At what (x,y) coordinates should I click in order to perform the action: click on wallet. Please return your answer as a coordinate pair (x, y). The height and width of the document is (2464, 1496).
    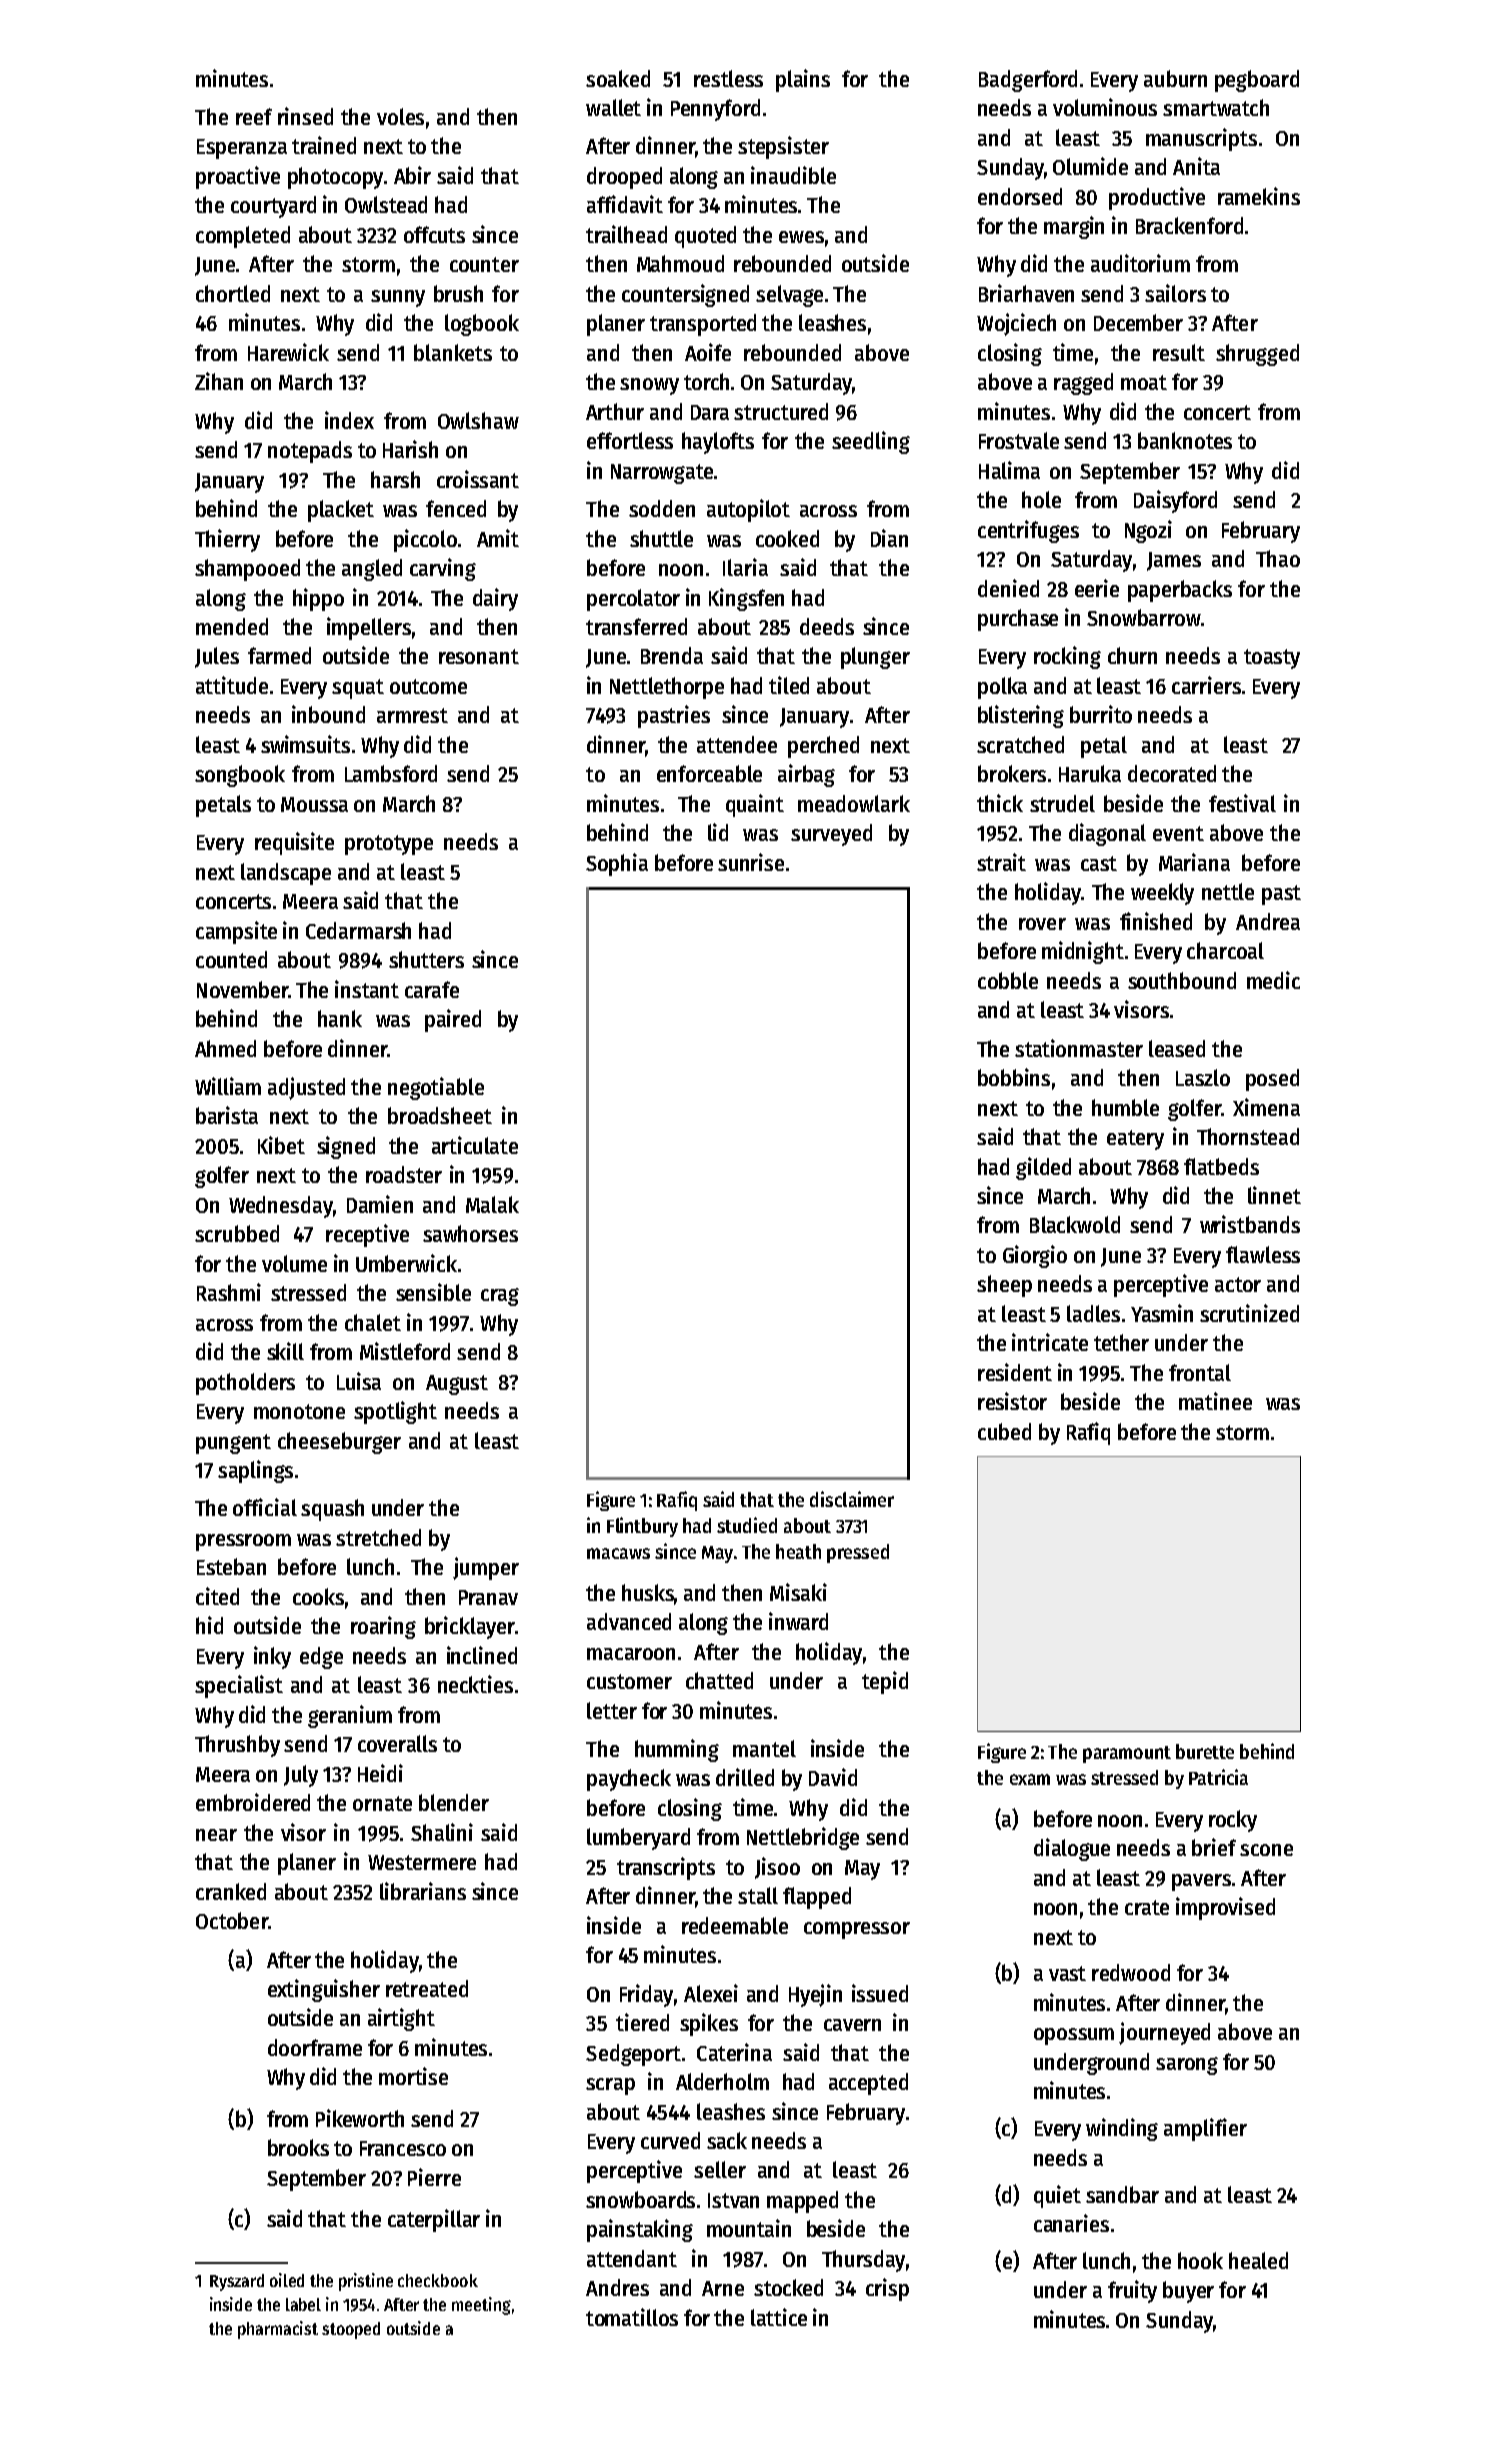
    Looking at the image, I should click on (613, 107).
